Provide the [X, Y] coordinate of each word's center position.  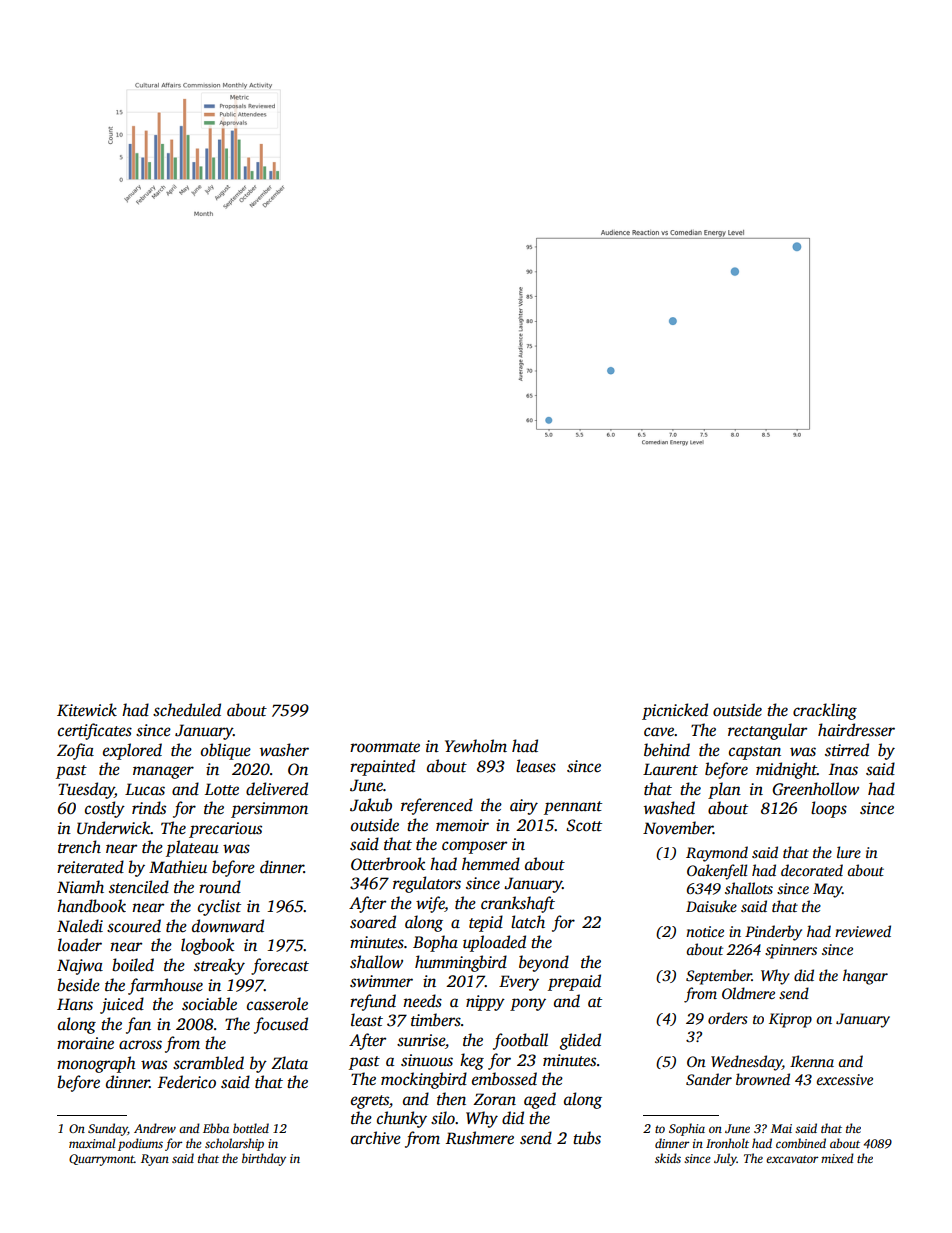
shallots [749, 888]
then [451, 1099]
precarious [225, 830]
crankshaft [518, 904]
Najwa [80, 967]
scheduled [187, 710]
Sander [709, 1079]
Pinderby [773, 933]
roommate [385, 747]
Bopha [435, 943]
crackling [825, 711]
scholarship [234, 1144]
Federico [187, 1082]
